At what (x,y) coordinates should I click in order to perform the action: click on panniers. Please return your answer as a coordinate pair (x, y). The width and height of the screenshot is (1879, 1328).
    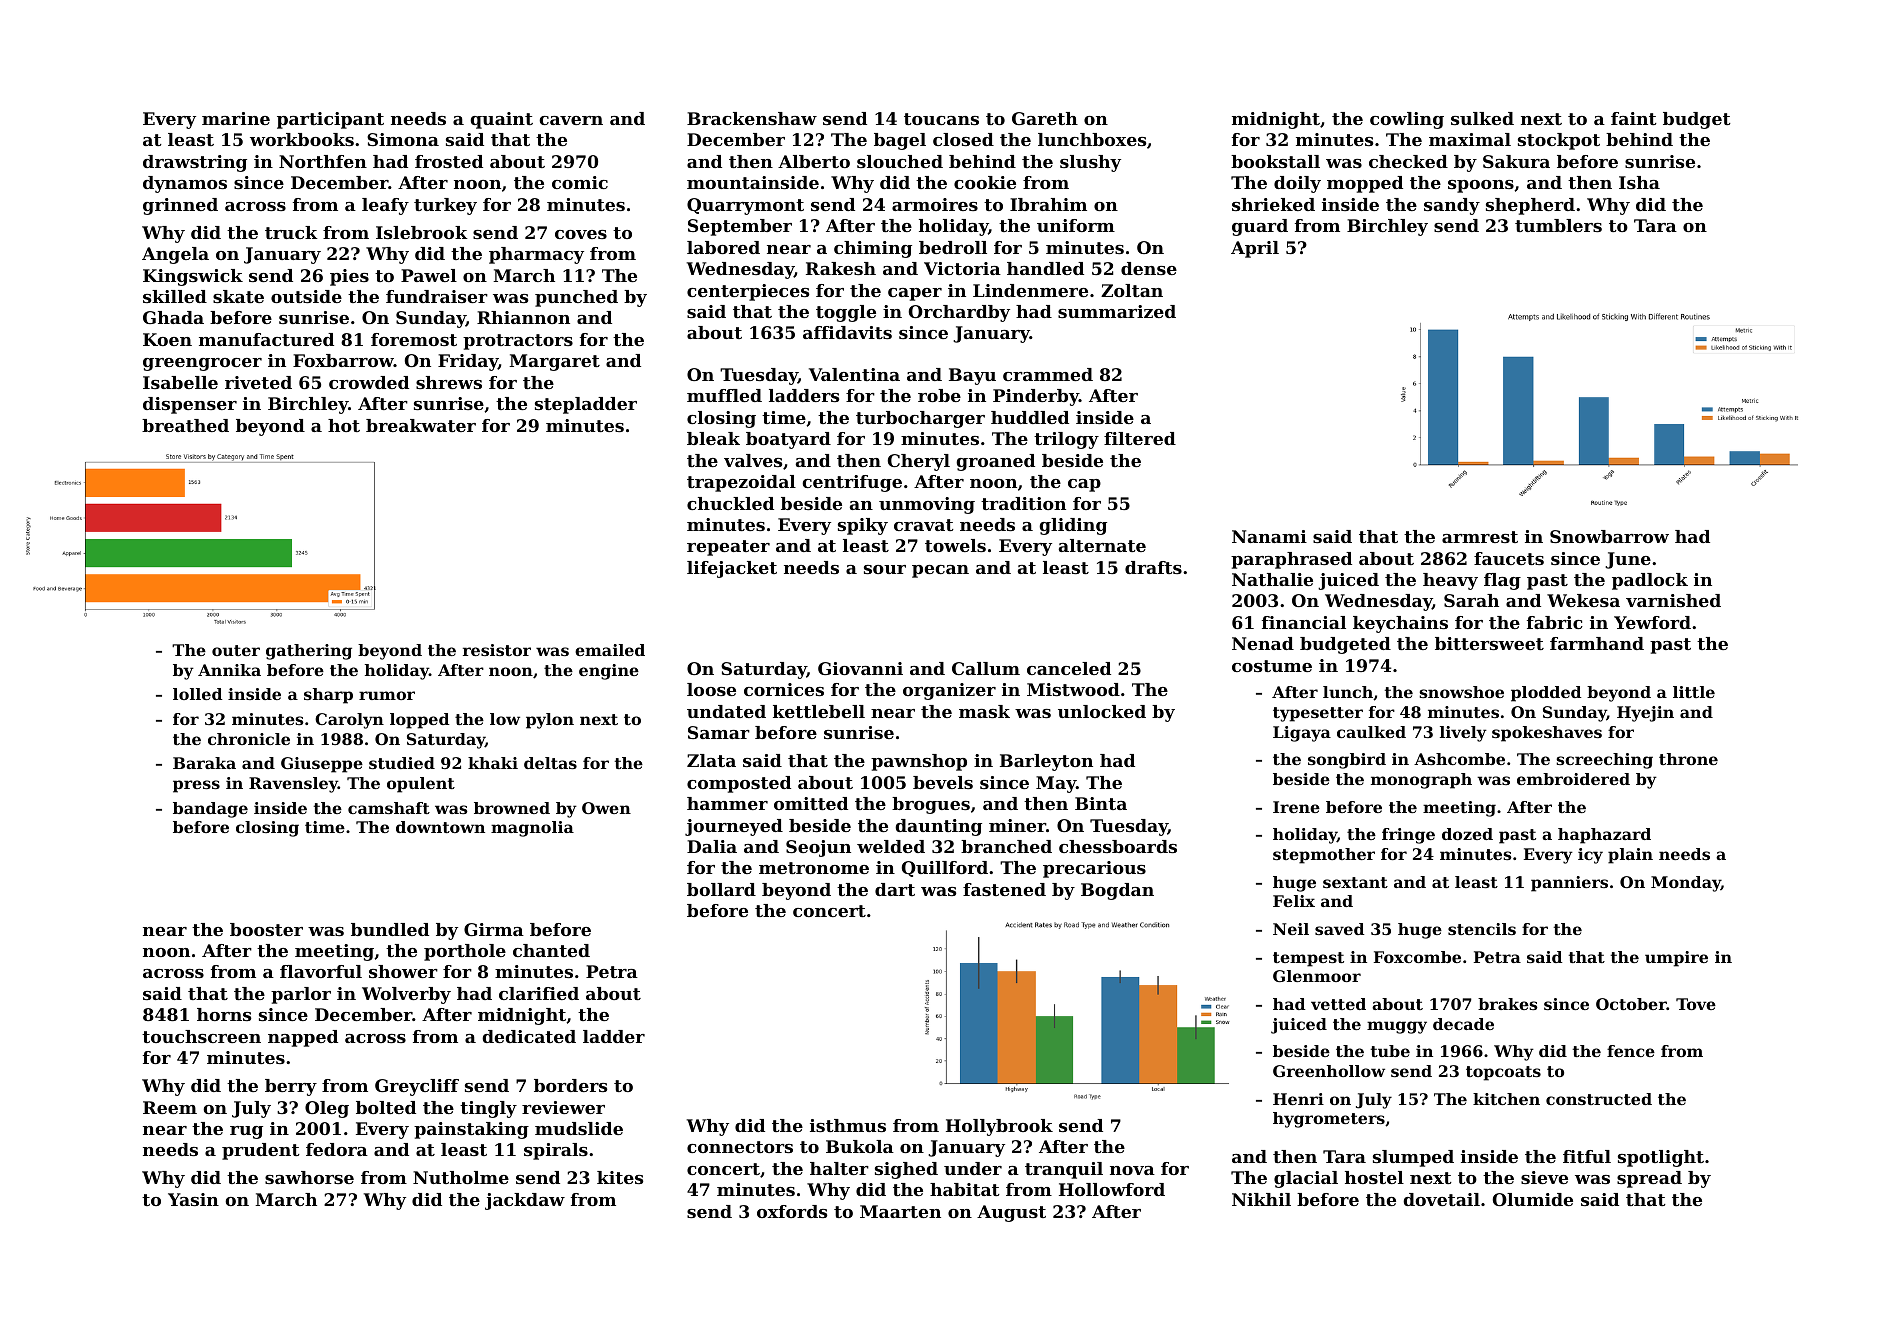
    Looking at the image, I should click on (1569, 884).
